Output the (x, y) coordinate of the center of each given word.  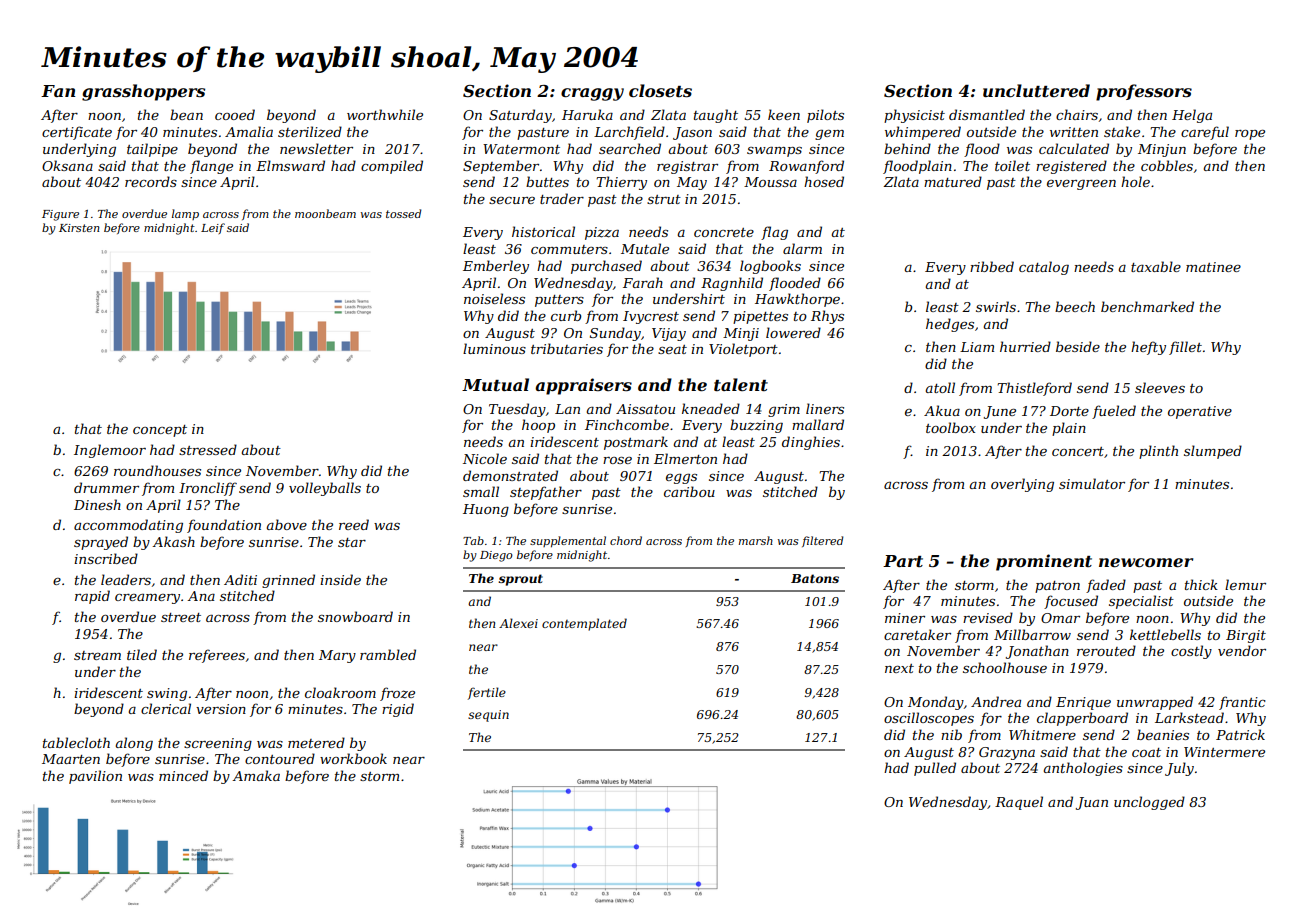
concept (160, 431)
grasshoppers (143, 92)
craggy (592, 94)
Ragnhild (732, 284)
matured (953, 181)
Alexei (518, 623)
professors (1144, 92)
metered (316, 742)
